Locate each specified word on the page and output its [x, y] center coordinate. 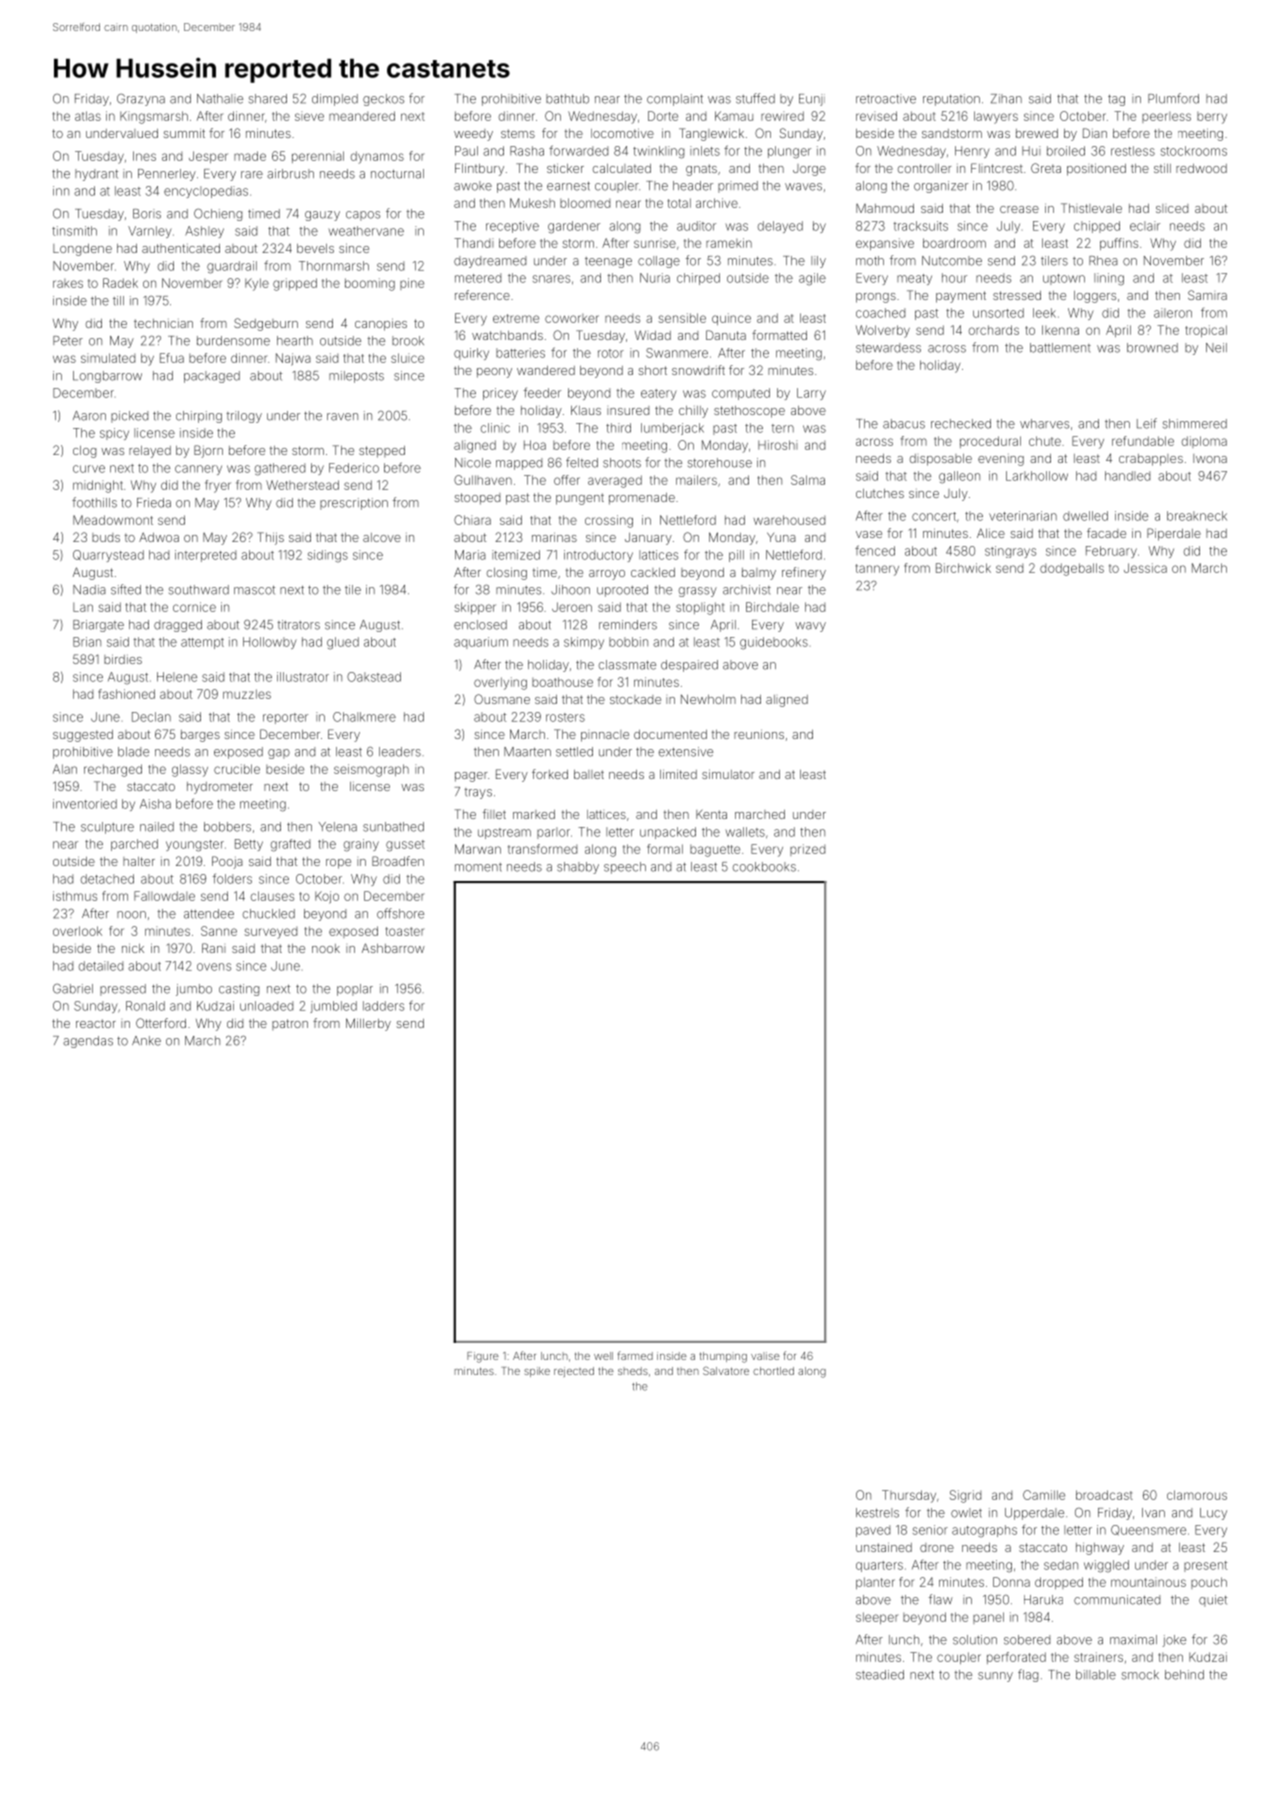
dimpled [335, 100]
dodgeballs [1072, 569]
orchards [994, 330]
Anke [146, 1041]
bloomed [585, 203]
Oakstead [374, 677]
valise [765, 1356]
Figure [483, 1357]
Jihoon [570, 590]
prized [807, 850]
